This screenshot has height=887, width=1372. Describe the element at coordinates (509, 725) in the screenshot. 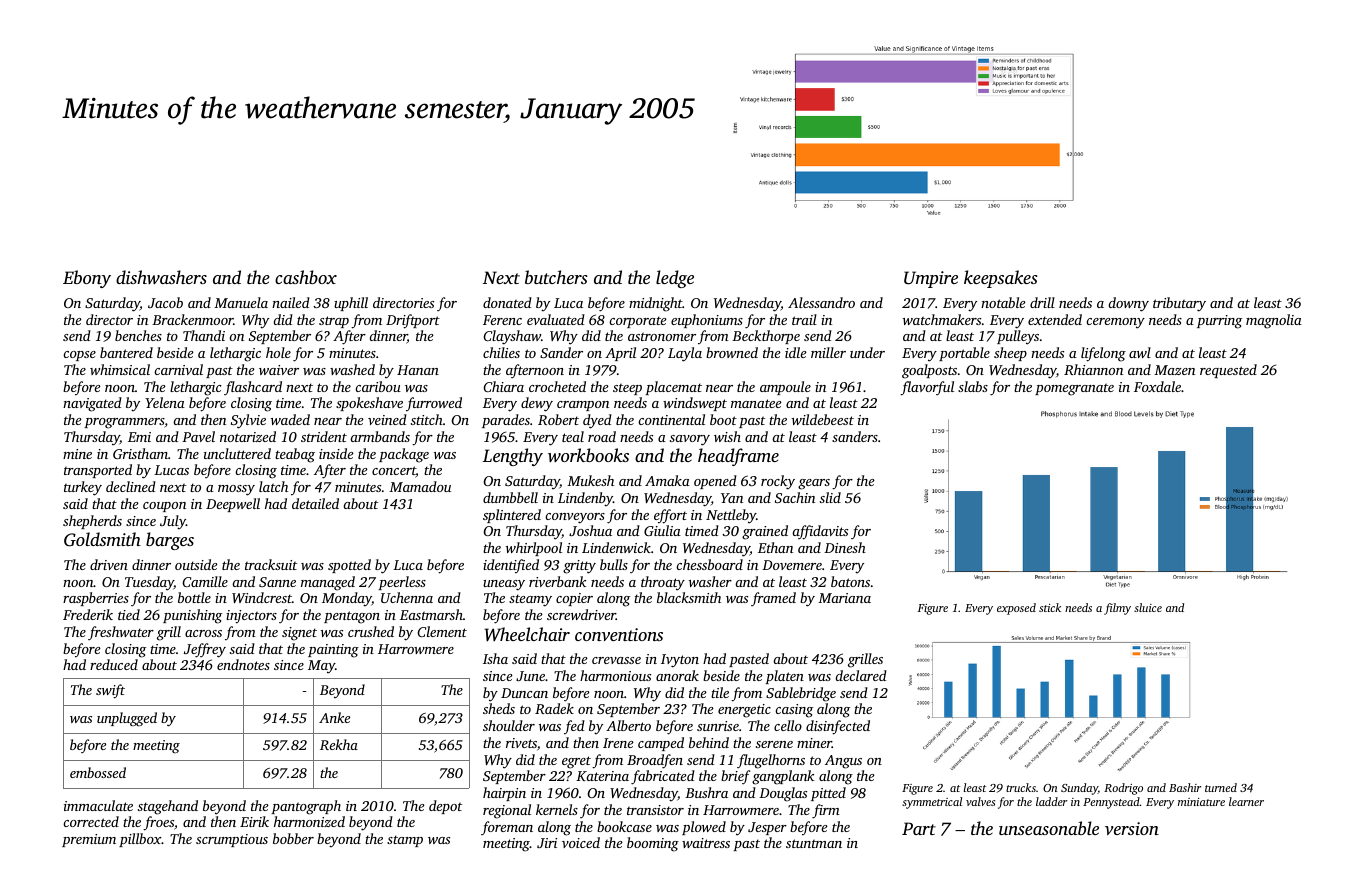

I see `shoulder` at that location.
